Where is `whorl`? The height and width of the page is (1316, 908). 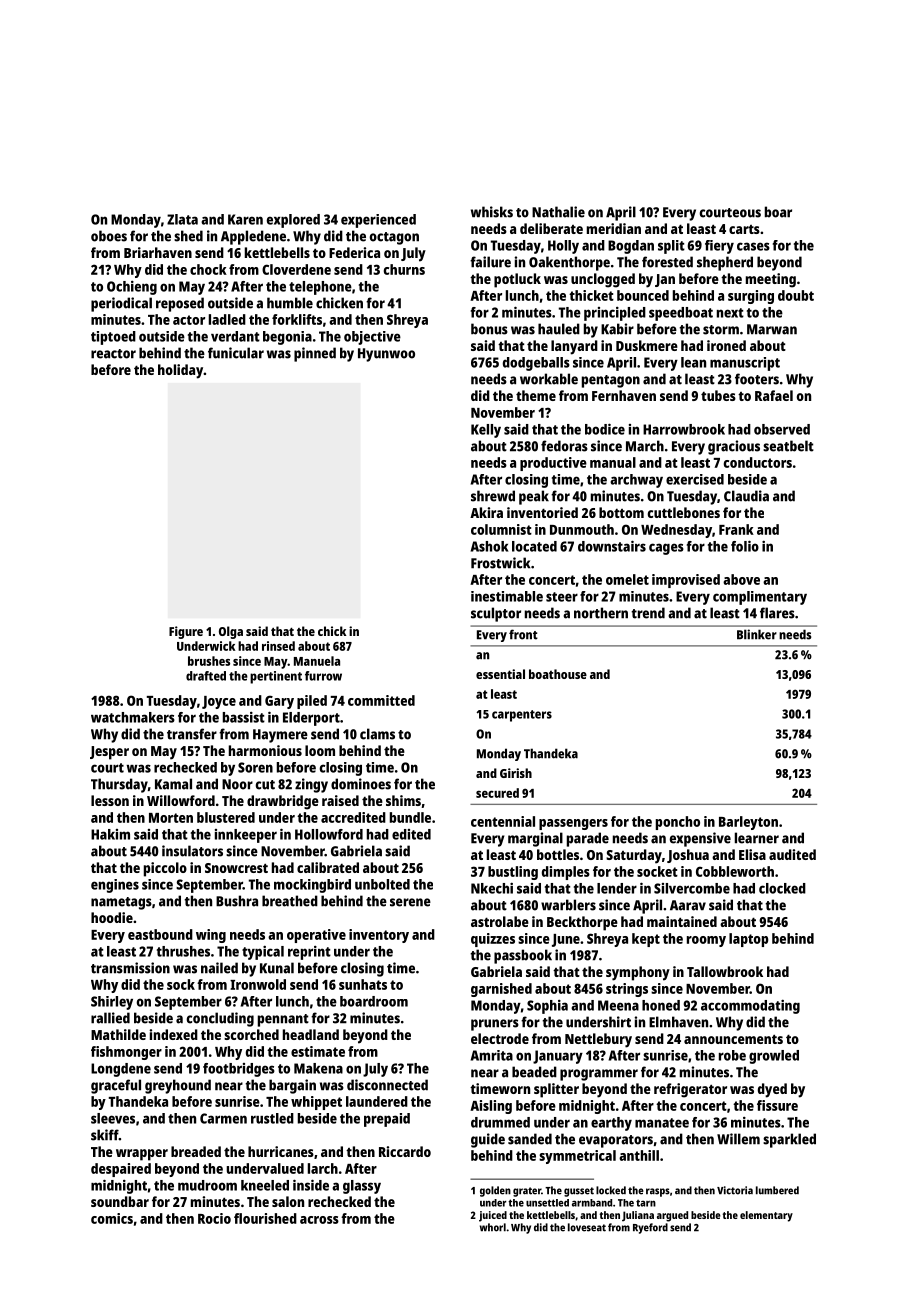
whorl is located at coordinates (493, 1227).
